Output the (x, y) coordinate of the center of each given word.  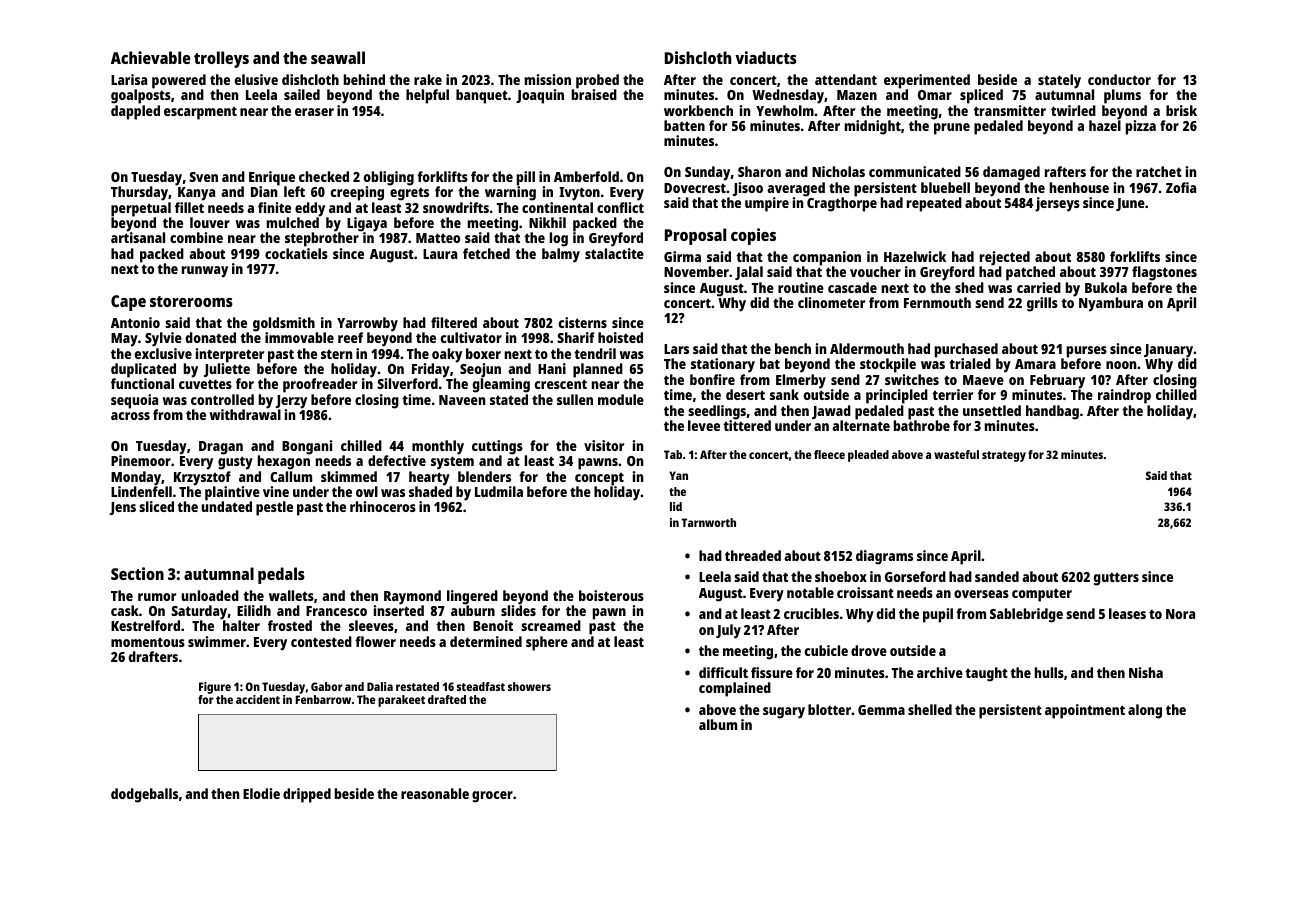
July (728, 631)
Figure (215, 688)
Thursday (139, 193)
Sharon (759, 171)
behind (364, 79)
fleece (829, 454)
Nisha (1146, 672)
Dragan (221, 448)
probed (597, 81)
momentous (148, 642)
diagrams (884, 557)
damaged (1011, 173)
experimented (927, 82)
